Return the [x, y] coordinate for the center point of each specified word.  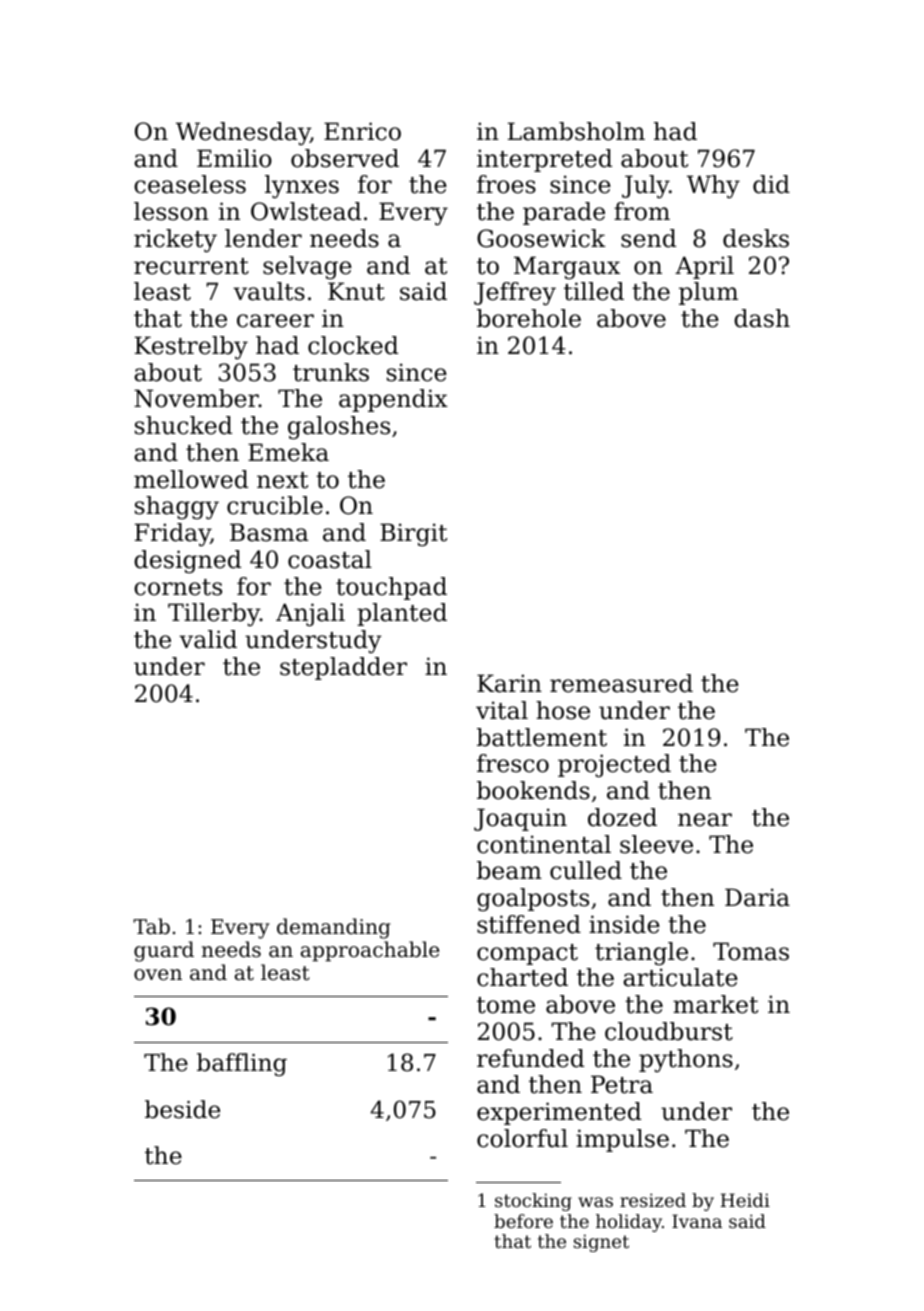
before [523, 1221]
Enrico [362, 131]
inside [624, 924]
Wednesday [243, 133]
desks [756, 238]
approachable [370, 951]
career [275, 321]
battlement [542, 737]
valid [208, 639]
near [705, 820]
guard [164, 951]
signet [601, 1243]
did [771, 184]
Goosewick [541, 238]
